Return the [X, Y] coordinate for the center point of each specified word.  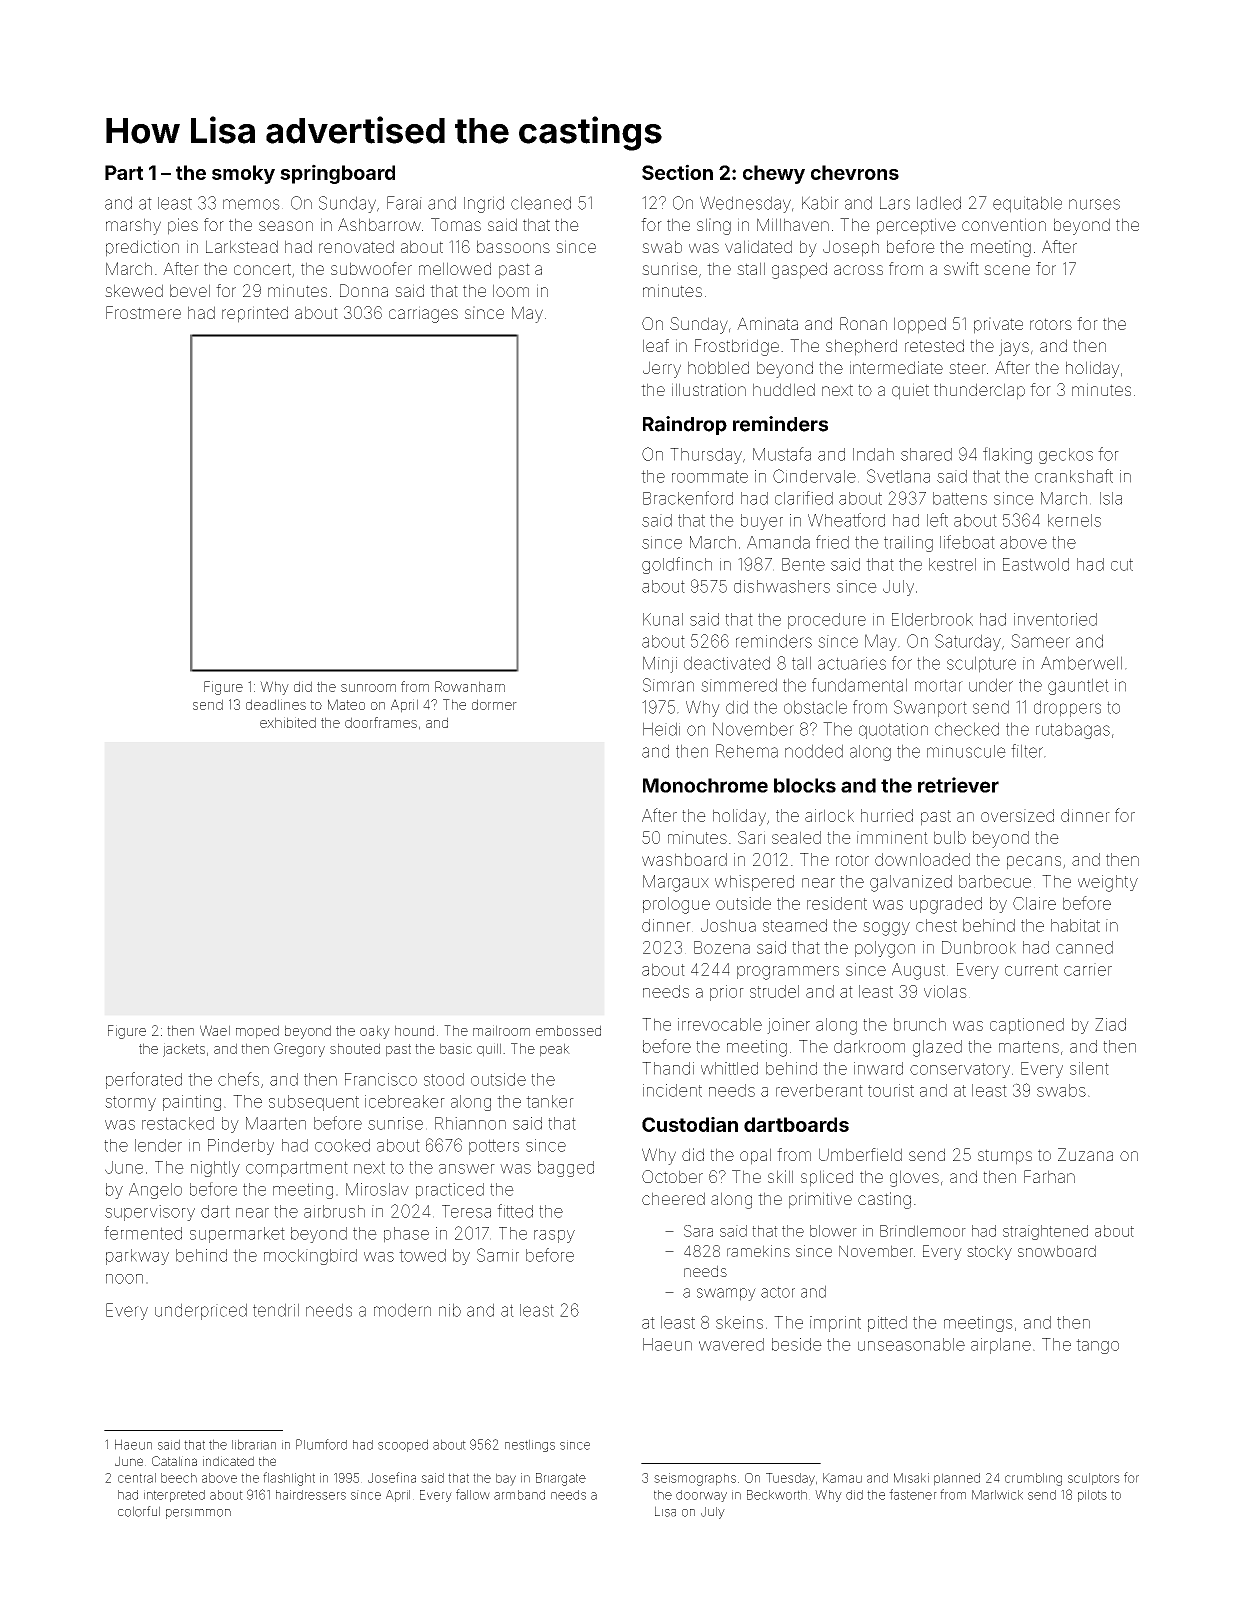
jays [1014, 347]
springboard [337, 174]
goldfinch [677, 565]
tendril [276, 1310]
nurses [1094, 204]
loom [511, 290]
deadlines [276, 704]
